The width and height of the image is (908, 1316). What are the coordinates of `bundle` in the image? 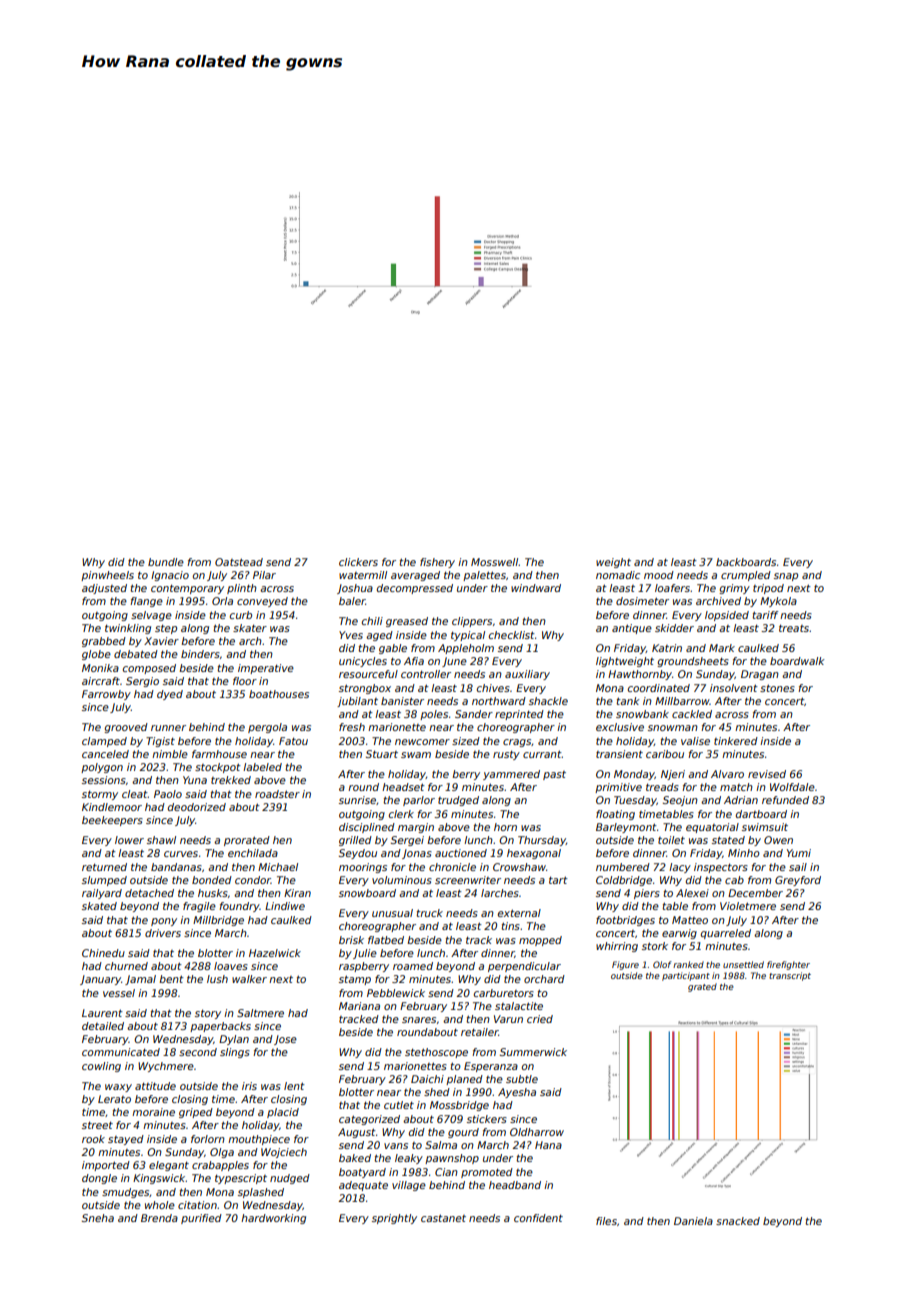 It's located at (166, 562).
